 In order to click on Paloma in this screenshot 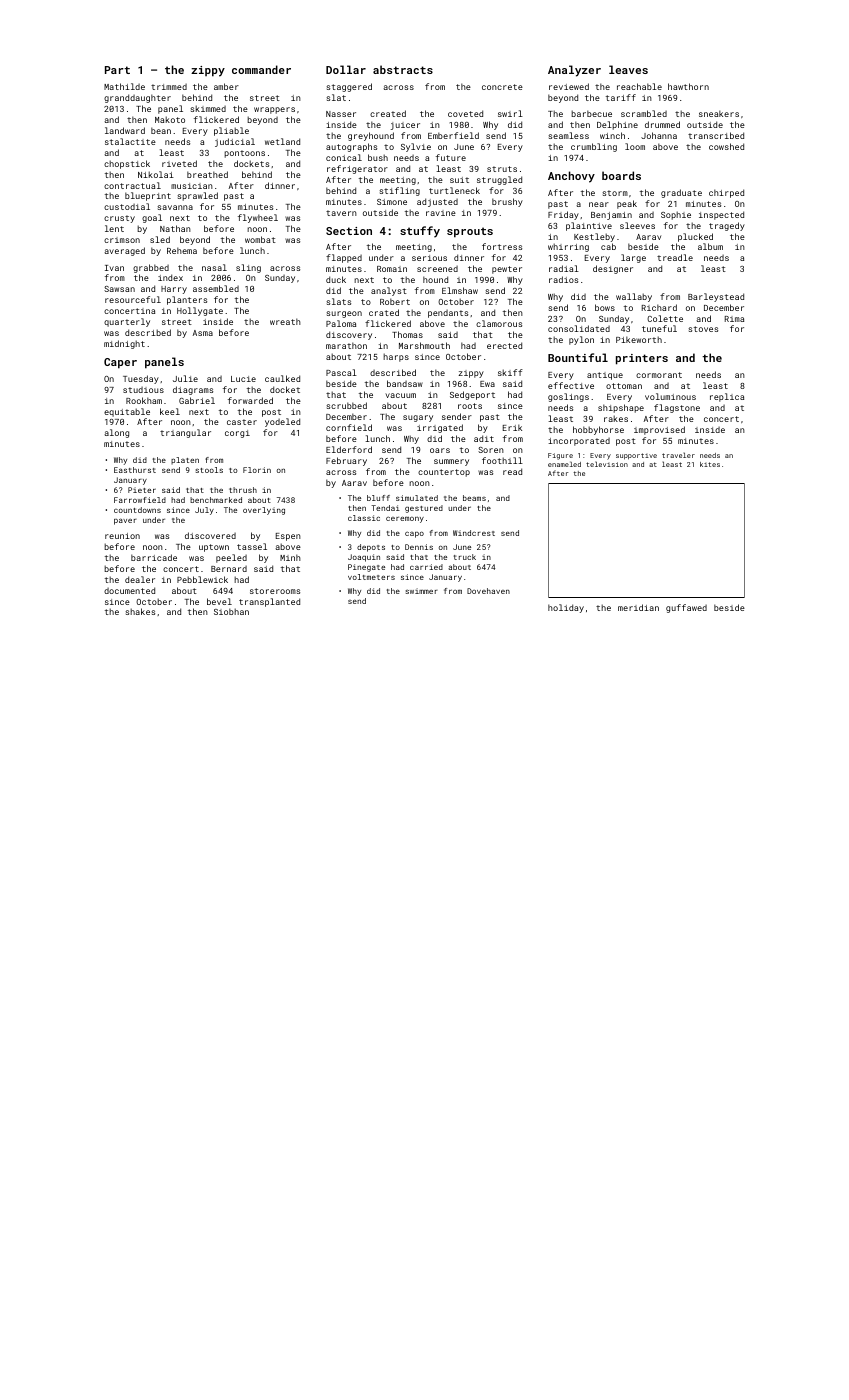, I will do `click(341, 323)`.
